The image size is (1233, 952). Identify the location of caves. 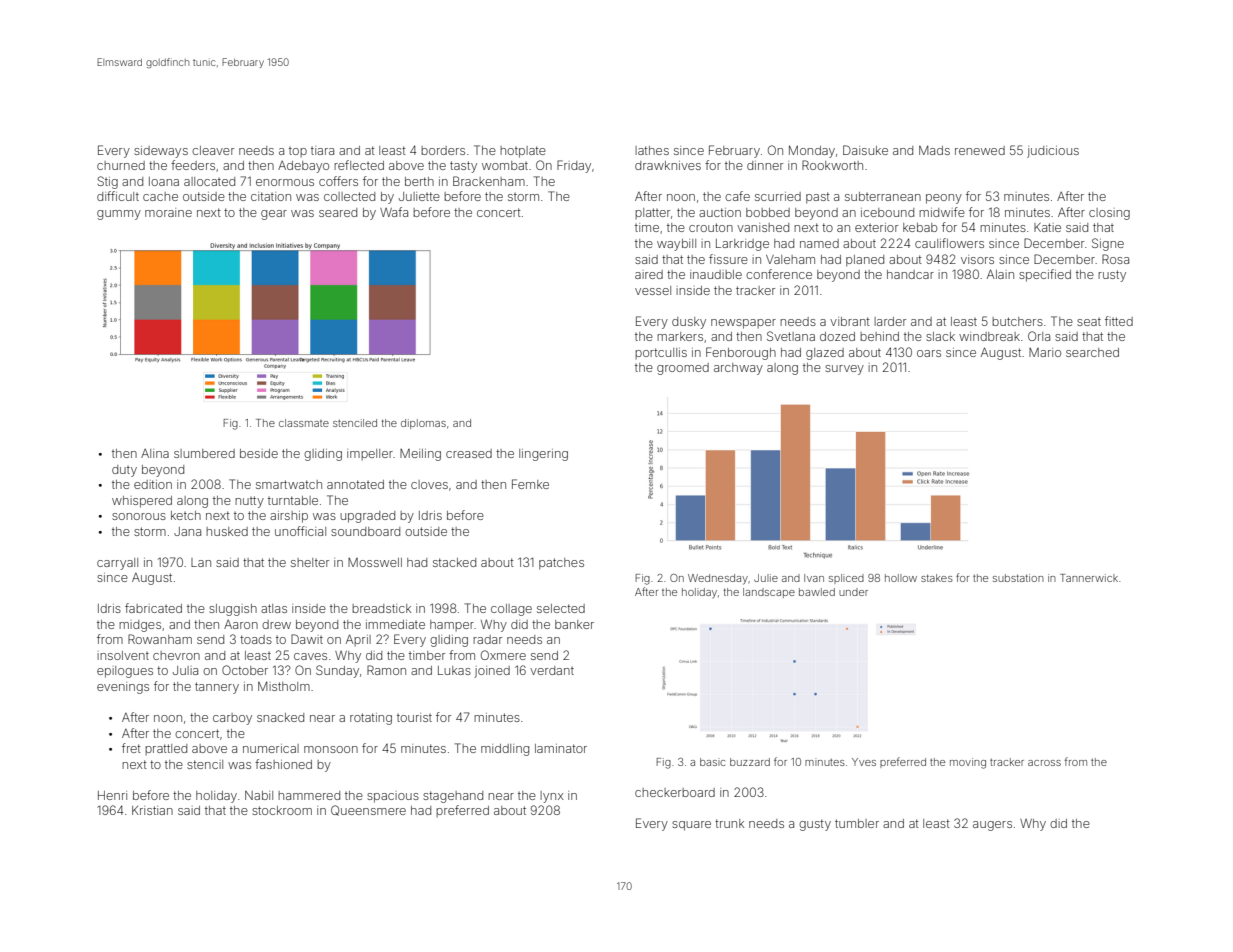
(310, 656).
